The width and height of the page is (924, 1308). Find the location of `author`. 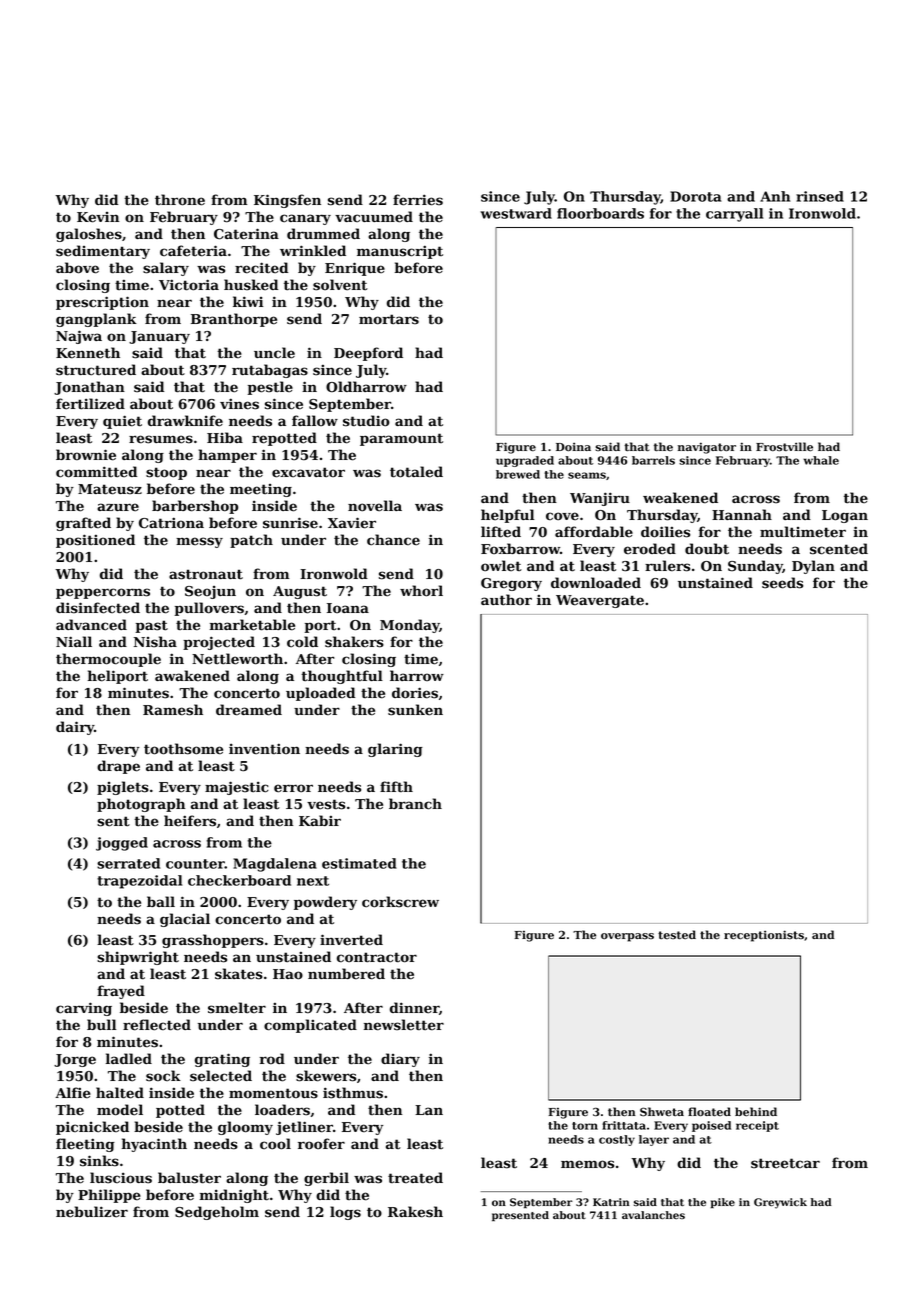

author is located at coordinates (506, 600).
